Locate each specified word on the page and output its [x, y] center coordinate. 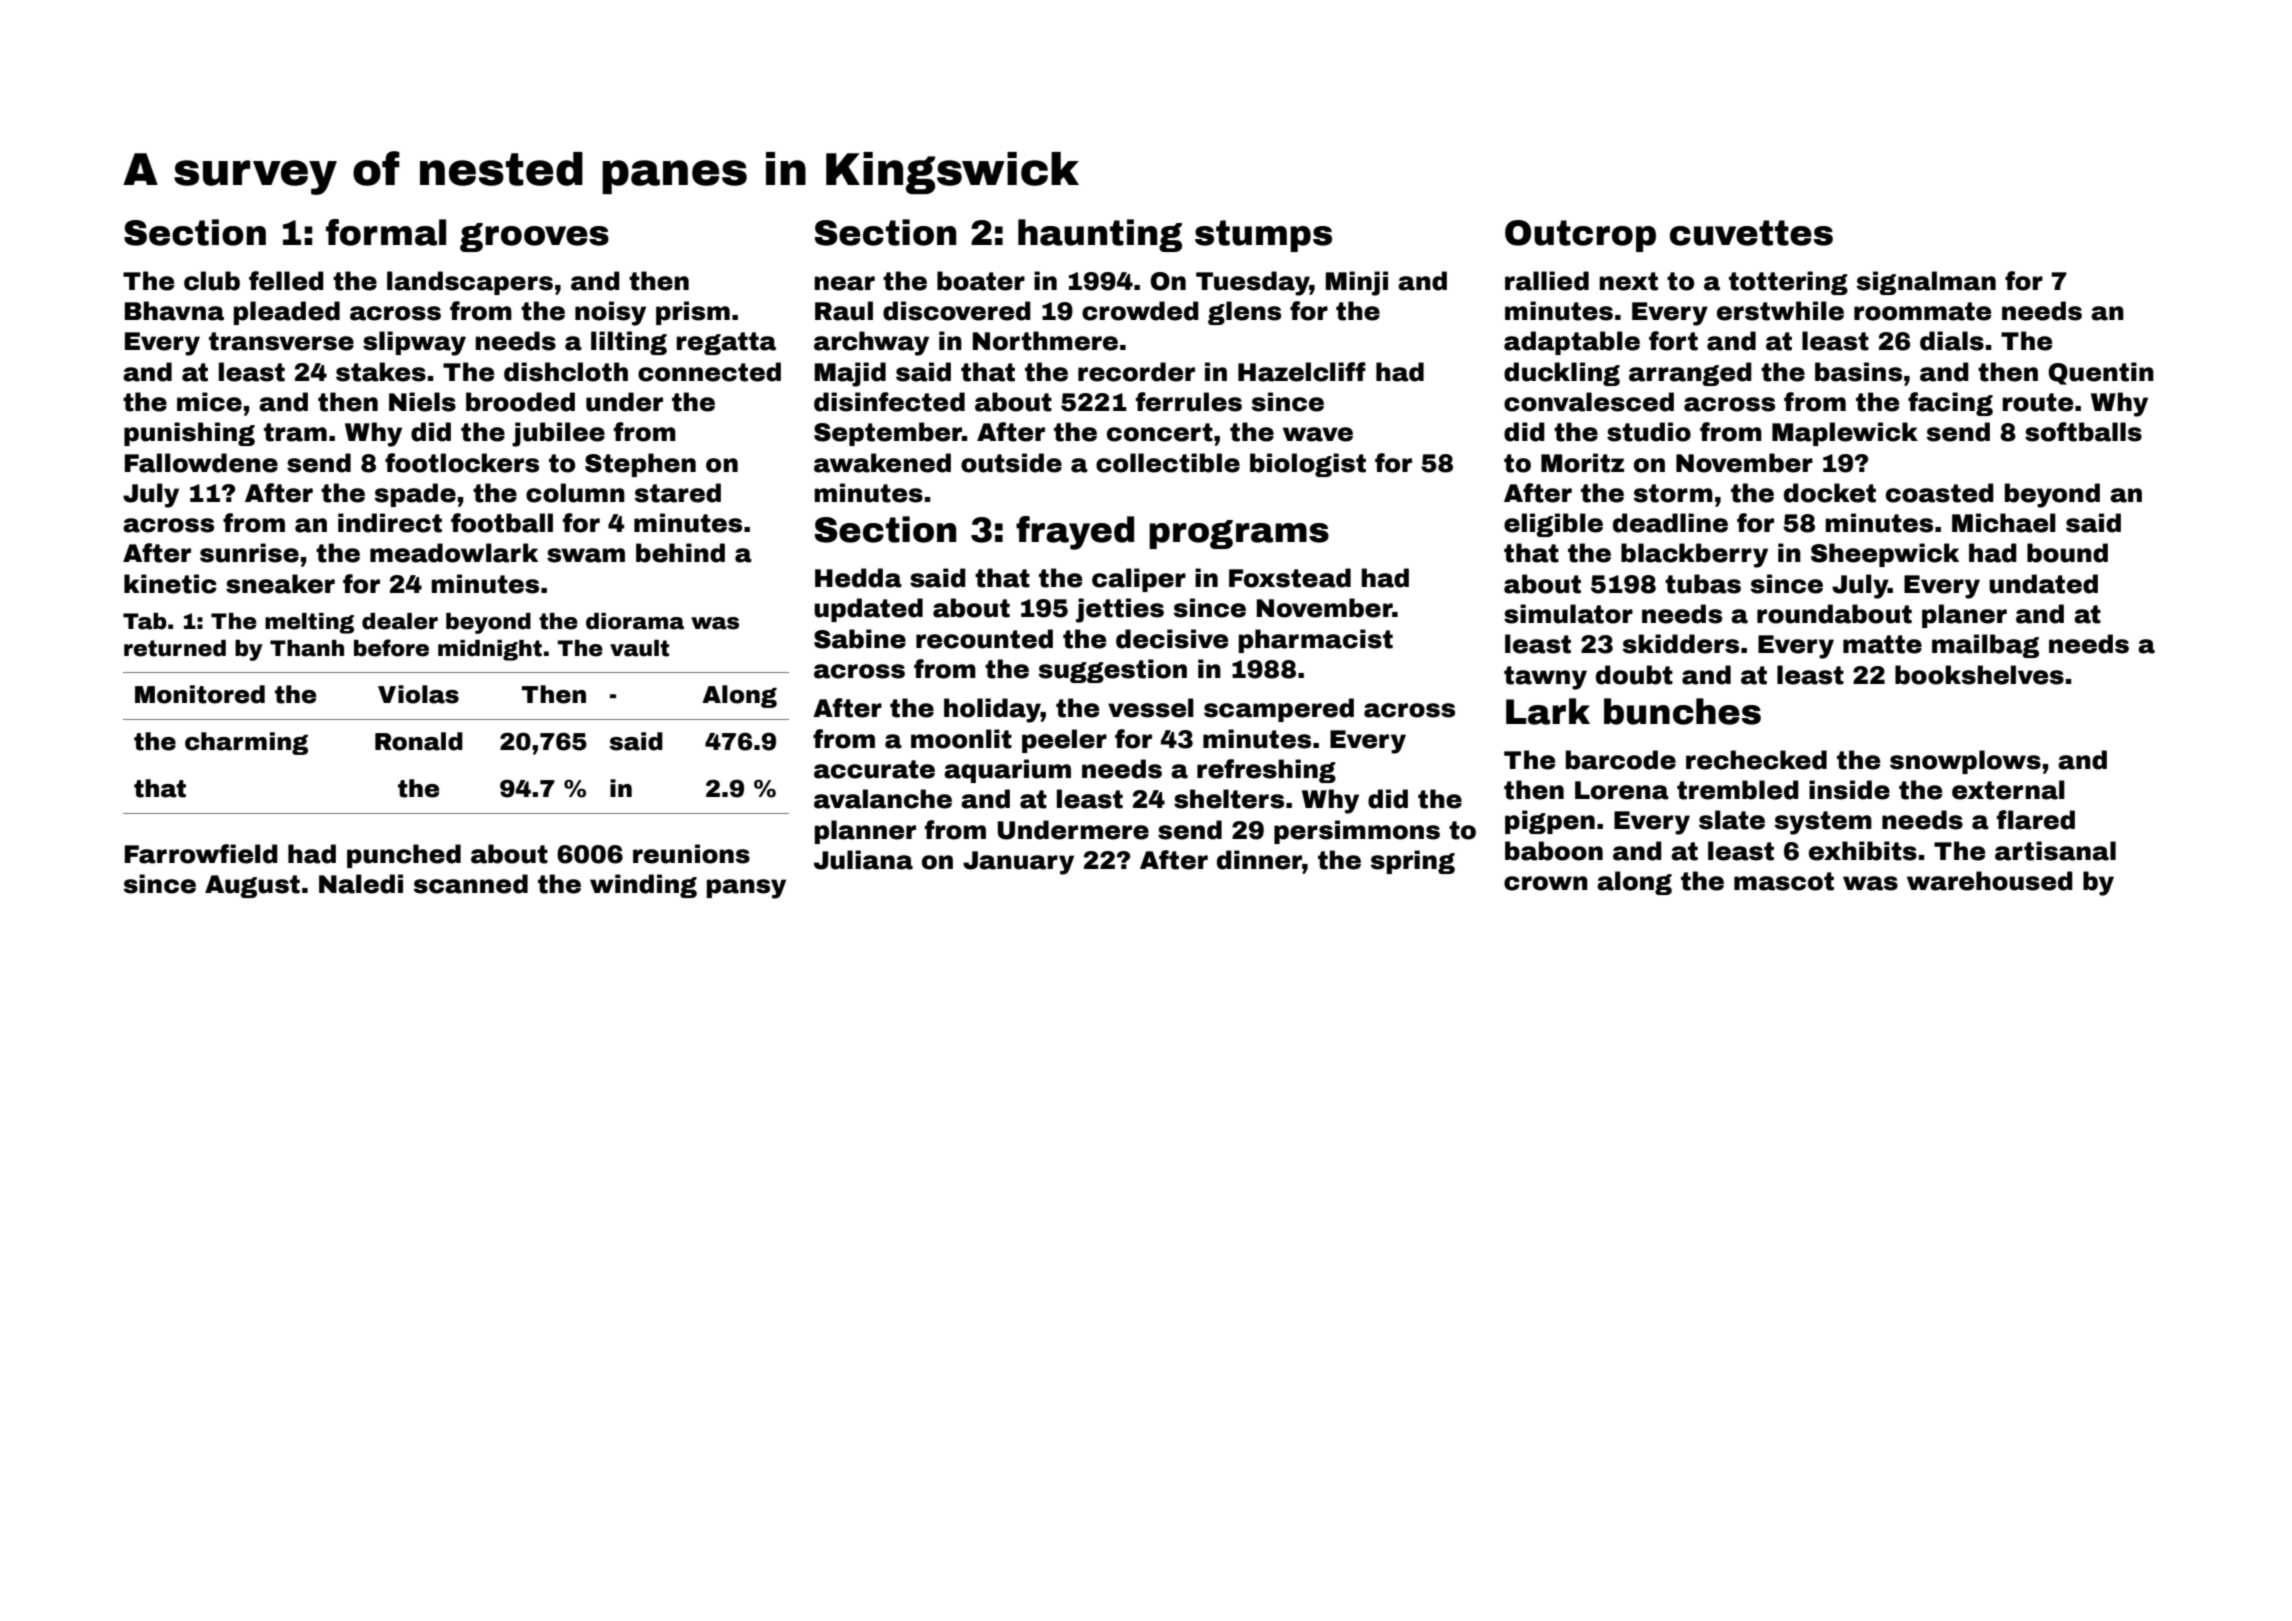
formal [386, 232]
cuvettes [1751, 233]
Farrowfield [201, 854]
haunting [1100, 235]
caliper [1139, 580]
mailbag [1985, 646]
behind [680, 553]
